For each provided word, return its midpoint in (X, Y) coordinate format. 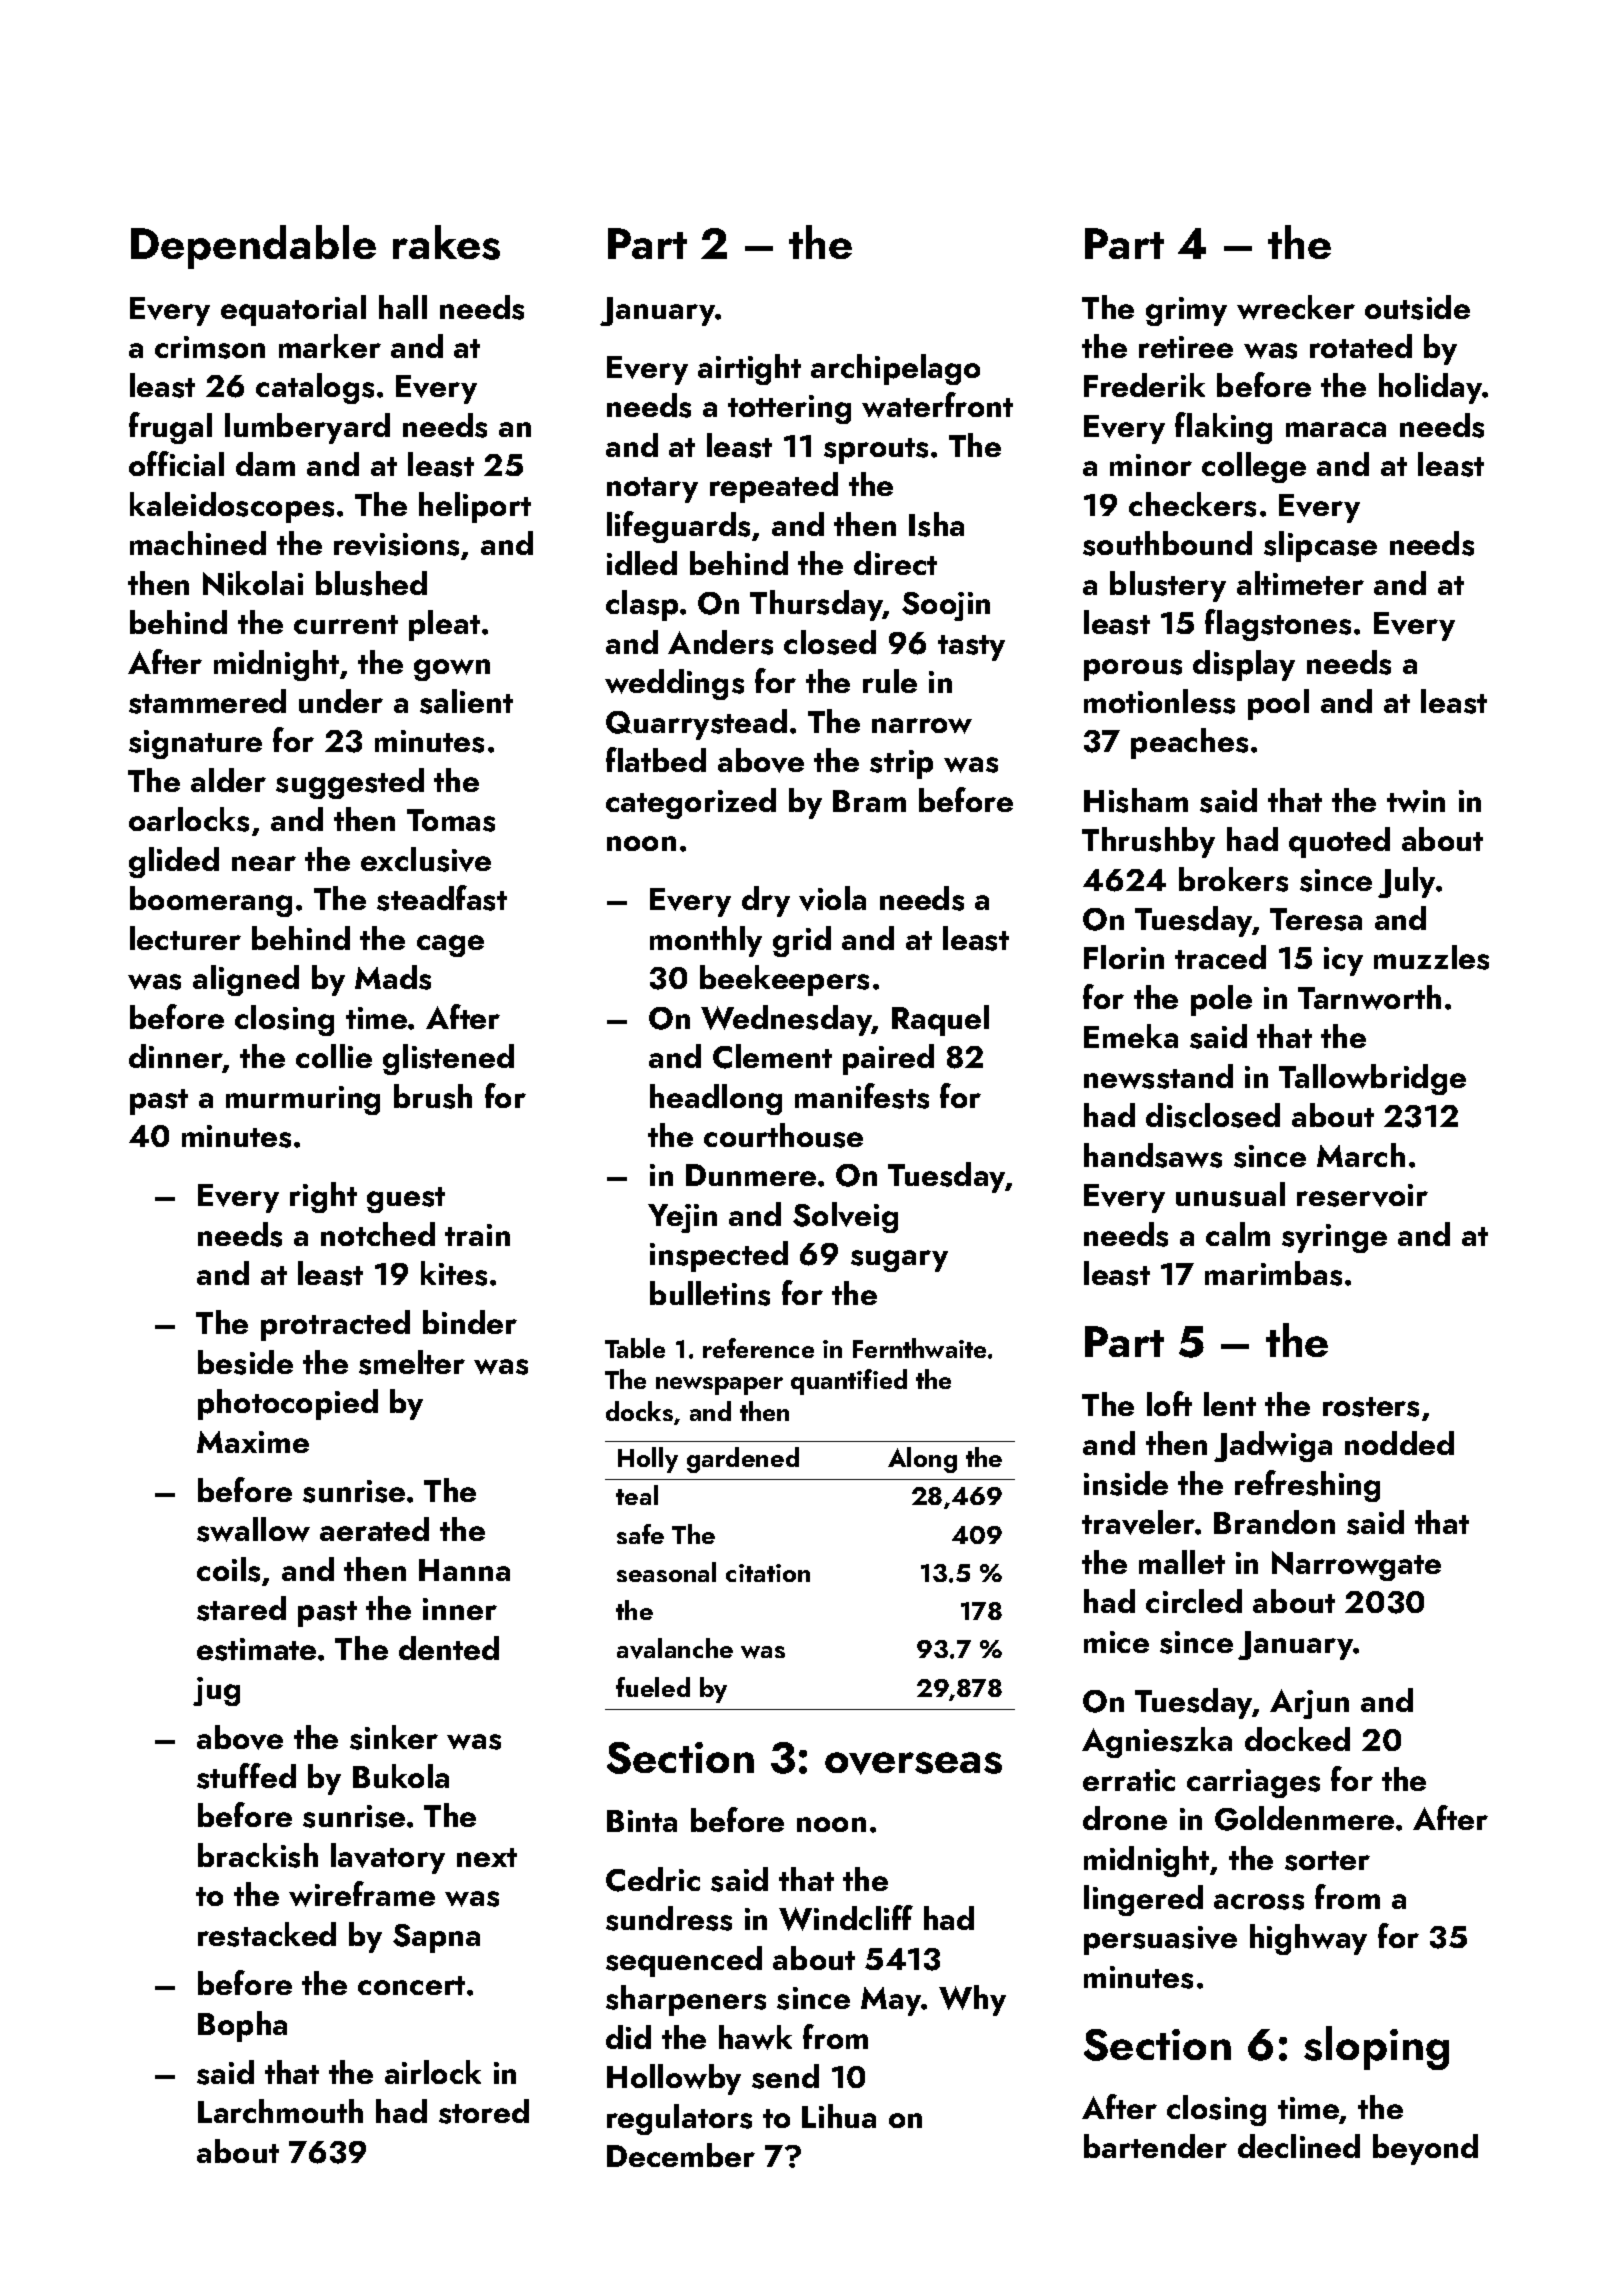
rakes (446, 242)
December (681, 2155)
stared (241, 1608)
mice (1116, 1642)
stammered (207, 701)
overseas (913, 1763)
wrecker (1296, 307)
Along (922, 1460)
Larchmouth (280, 2111)
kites (454, 1273)
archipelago (895, 369)
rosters (1371, 1407)
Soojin (946, 606)
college (1254, 467)
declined (1299, 2146)
